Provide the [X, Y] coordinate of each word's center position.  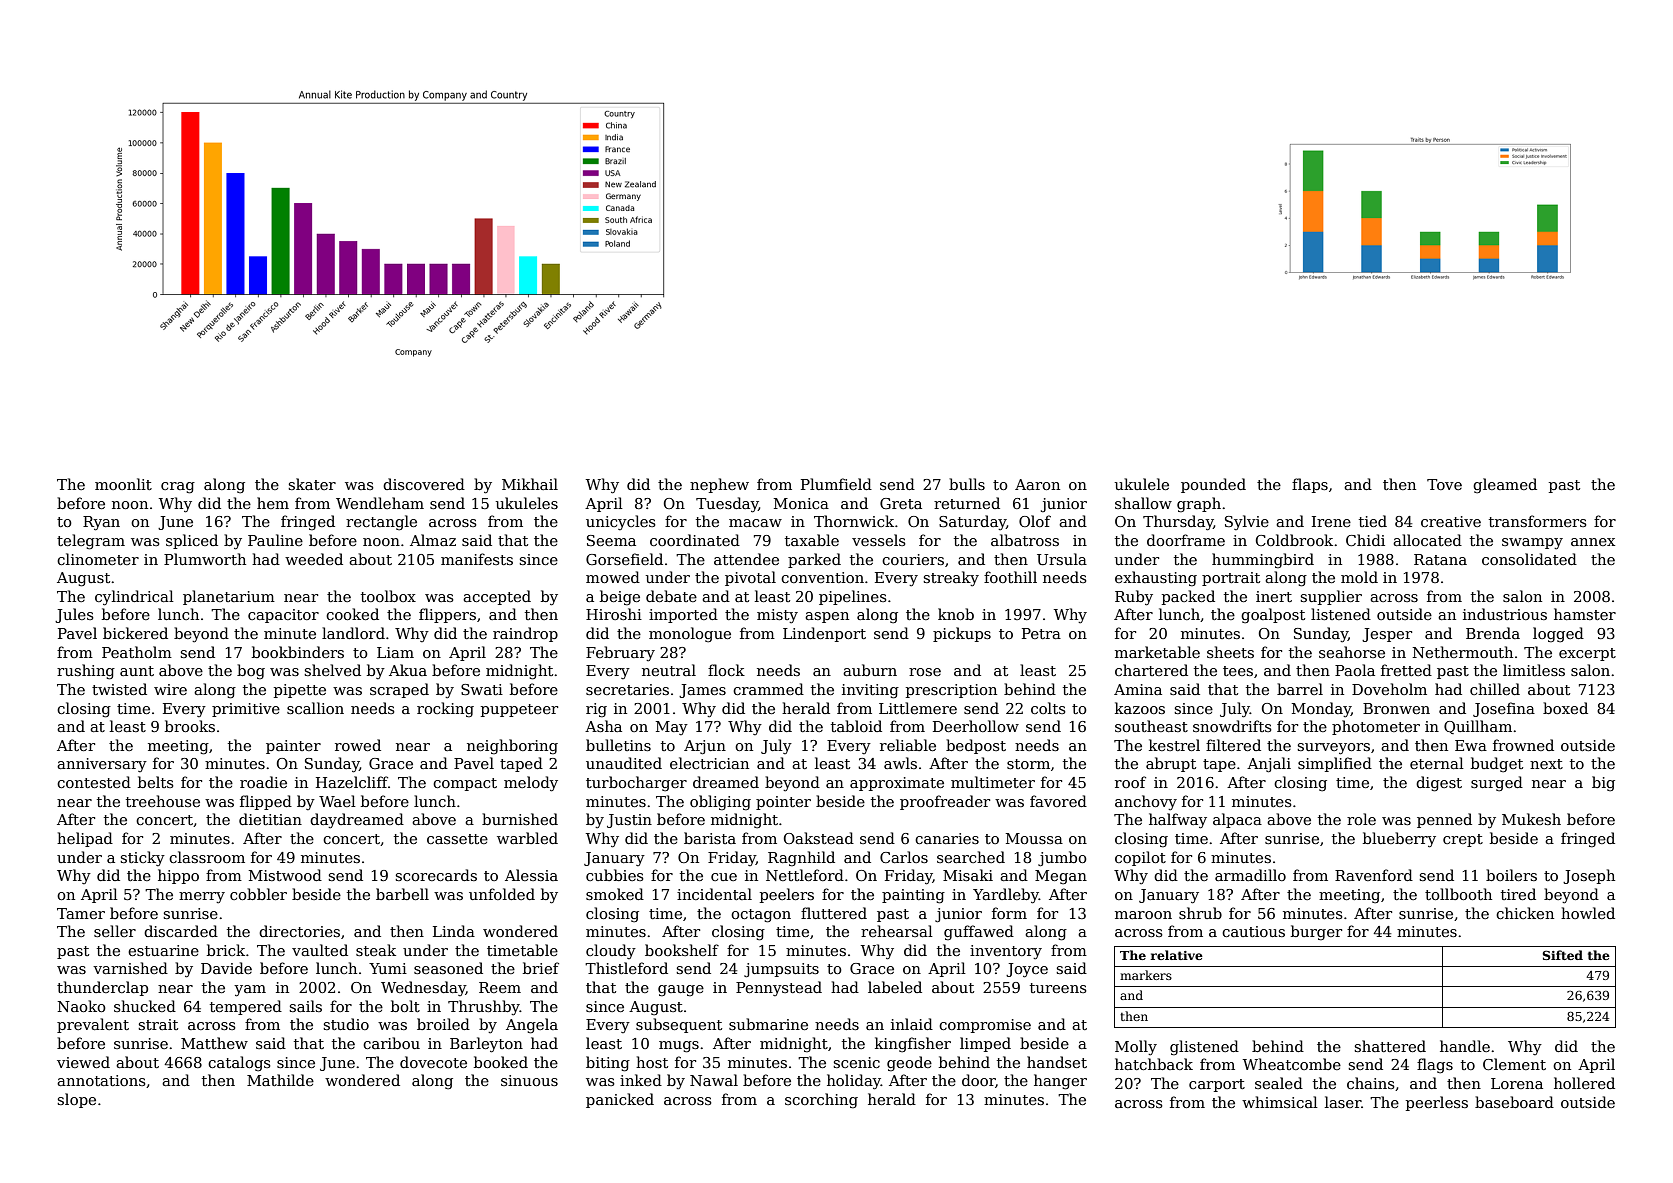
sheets [1230, 652]
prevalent [93, 1025]
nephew [719, 485]
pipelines [853, 597]
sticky [142, 858]
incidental [714, 894]
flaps [1310, 485]
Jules [74, 615]
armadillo [1250, 875]
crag [178, 488]
